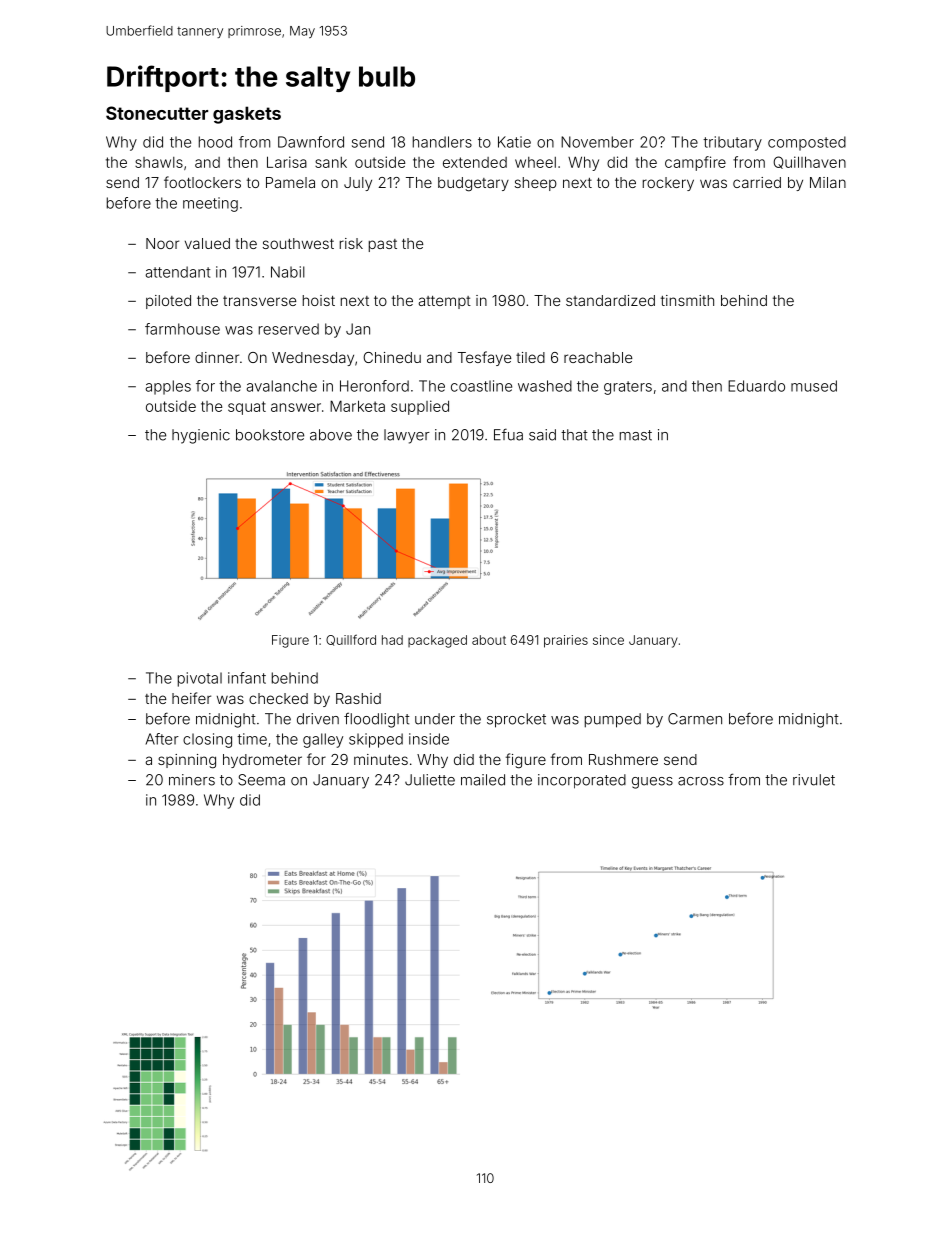  Describe the element at coordinates (202, 182) in the image. I see `footlockers` at that location.
